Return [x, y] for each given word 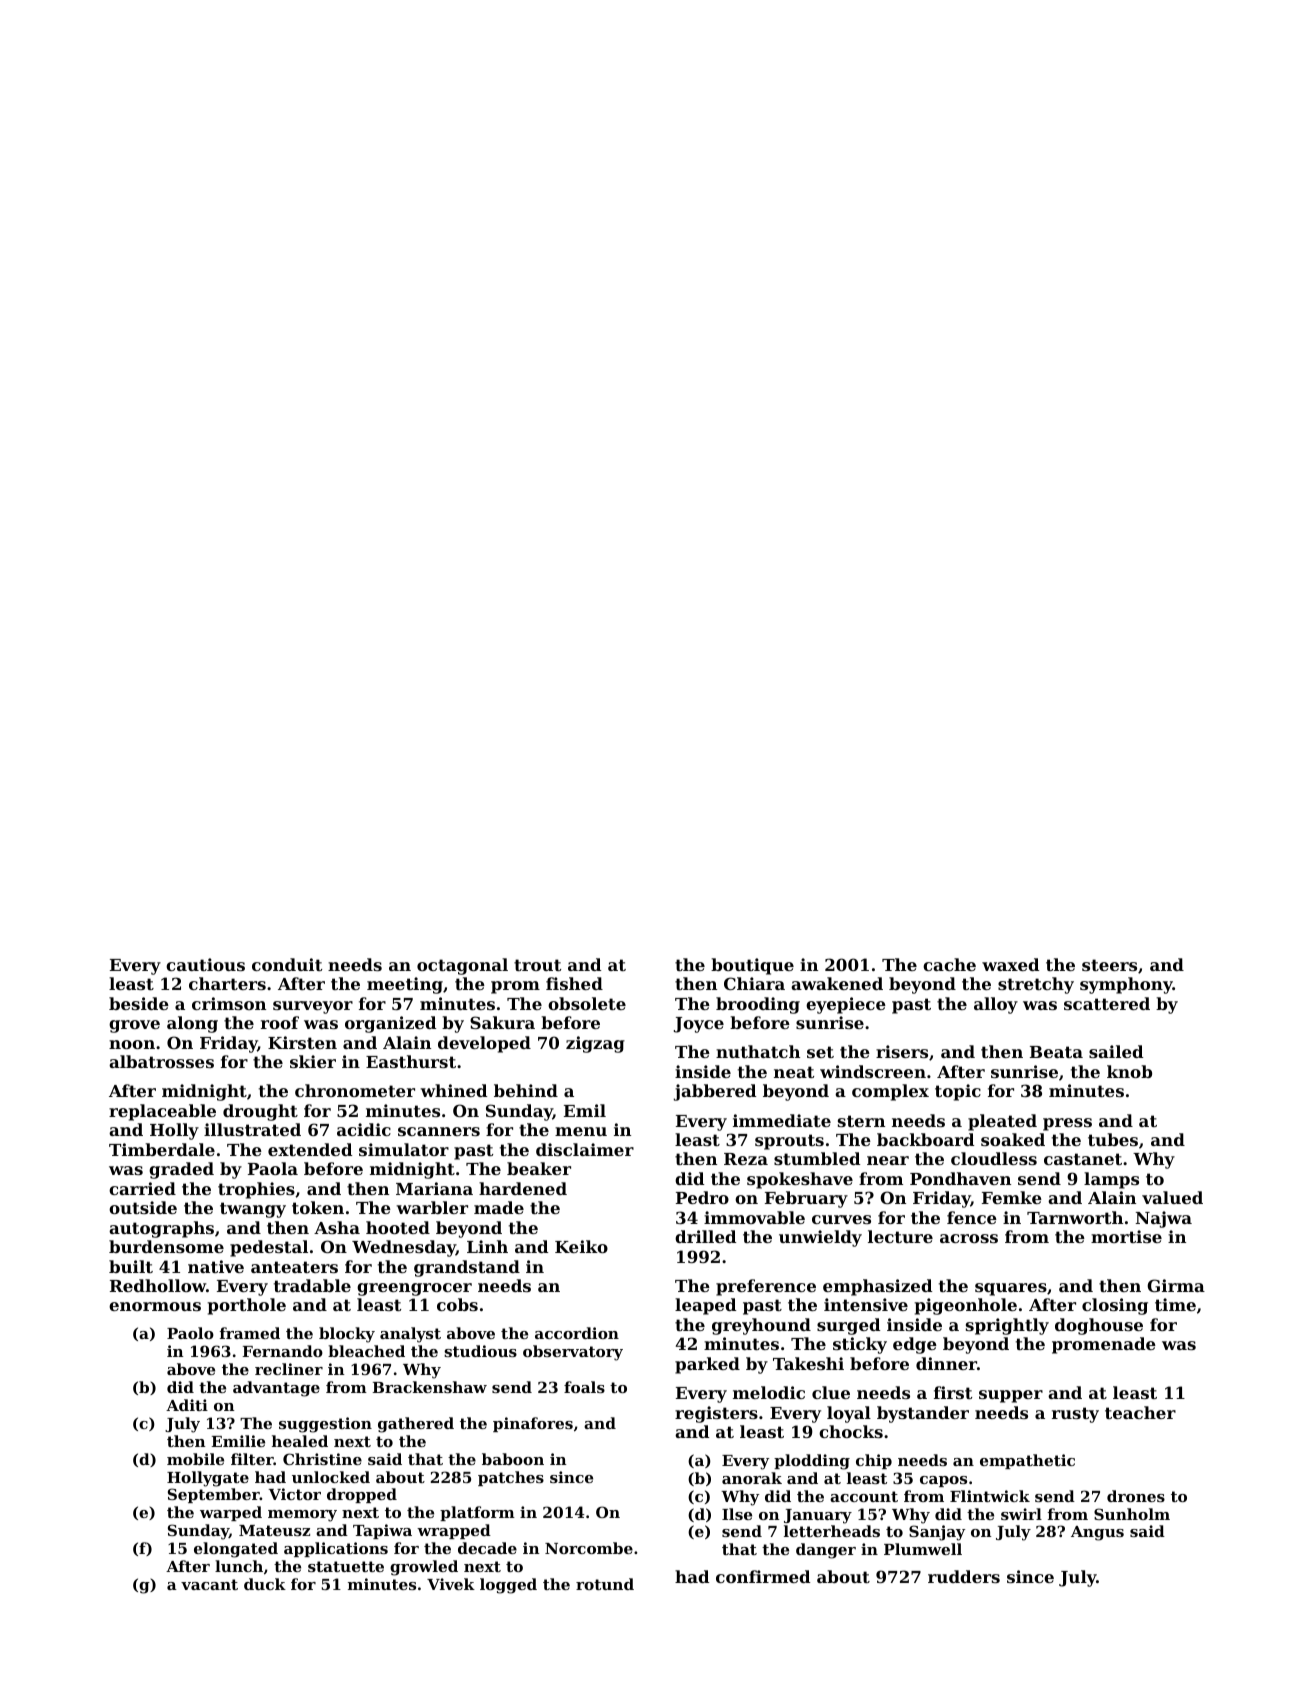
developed [484, 1044]
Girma [1176, 1285]
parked [707, 1365]
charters [227, 983]
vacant [209, 1584]
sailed [1116, 1051]
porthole [247, 1306]
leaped [705, 1306]
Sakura [502, 1022]
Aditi [187, 1405]
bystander [923, 1414]
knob [1129, 1071]
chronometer [355, 1090]
